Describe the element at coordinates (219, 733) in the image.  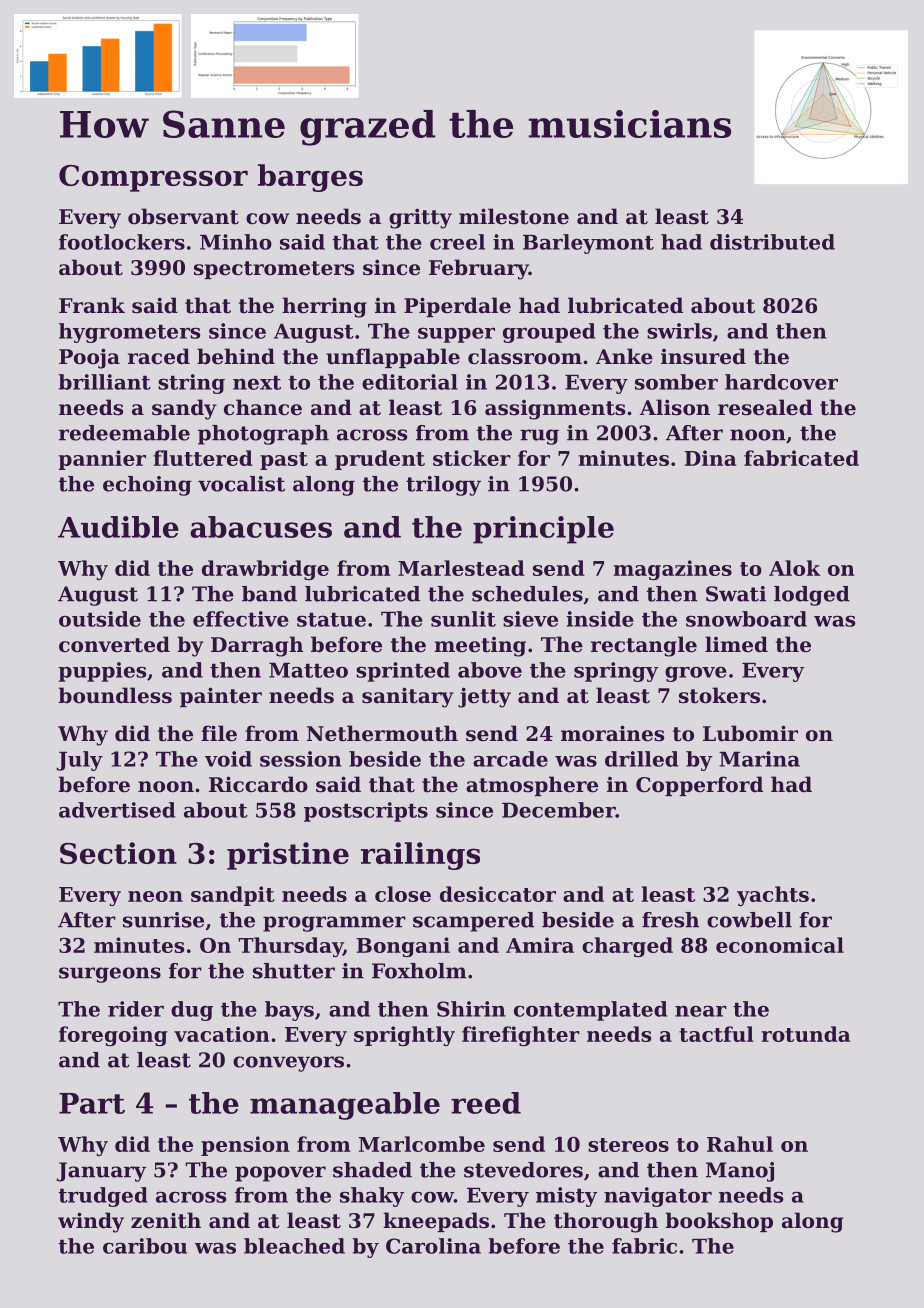
I see `file` at that location.
